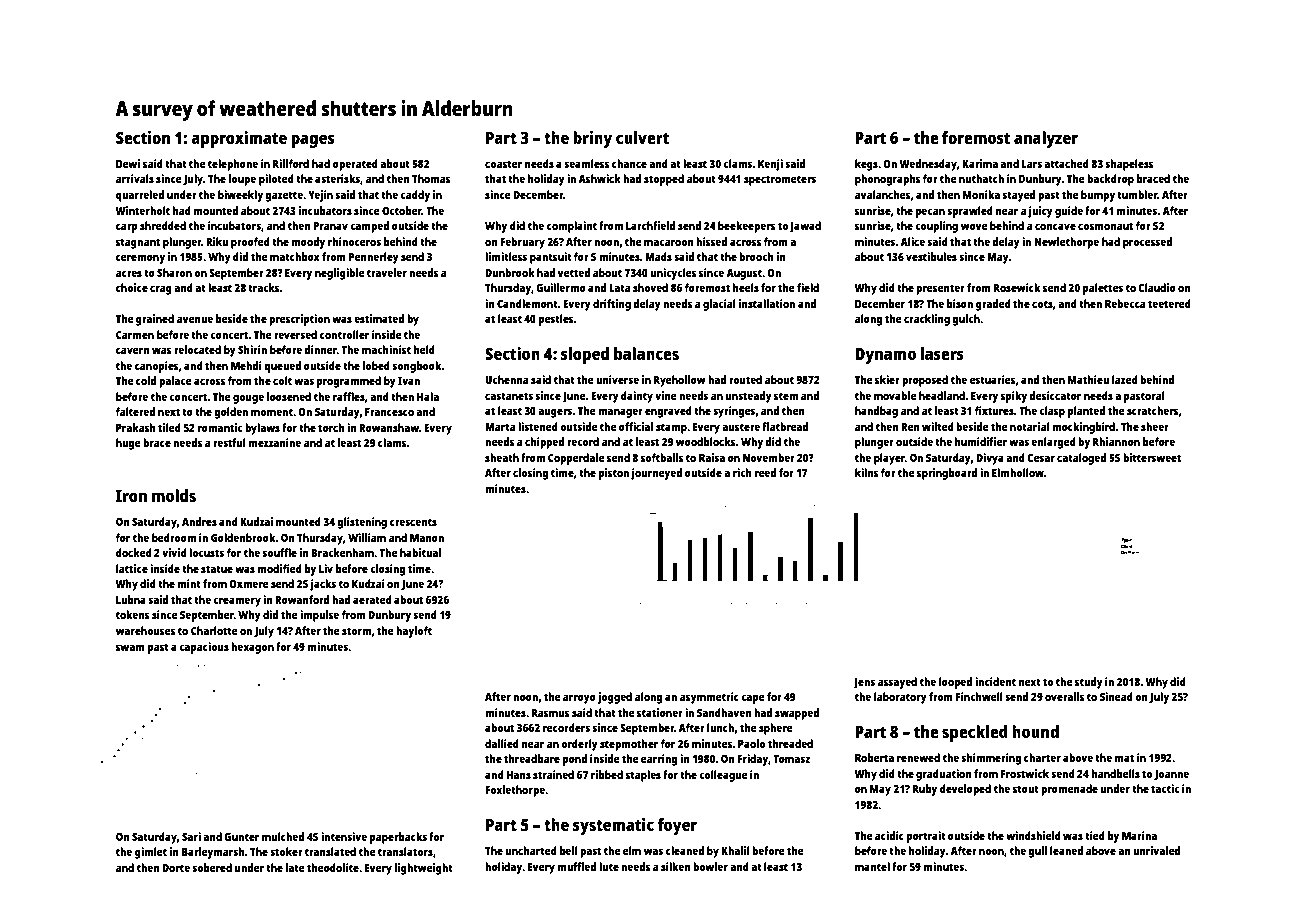  Describe the element at coordinates (502, 743) in the screenshot. I see `dallied` at that location.
